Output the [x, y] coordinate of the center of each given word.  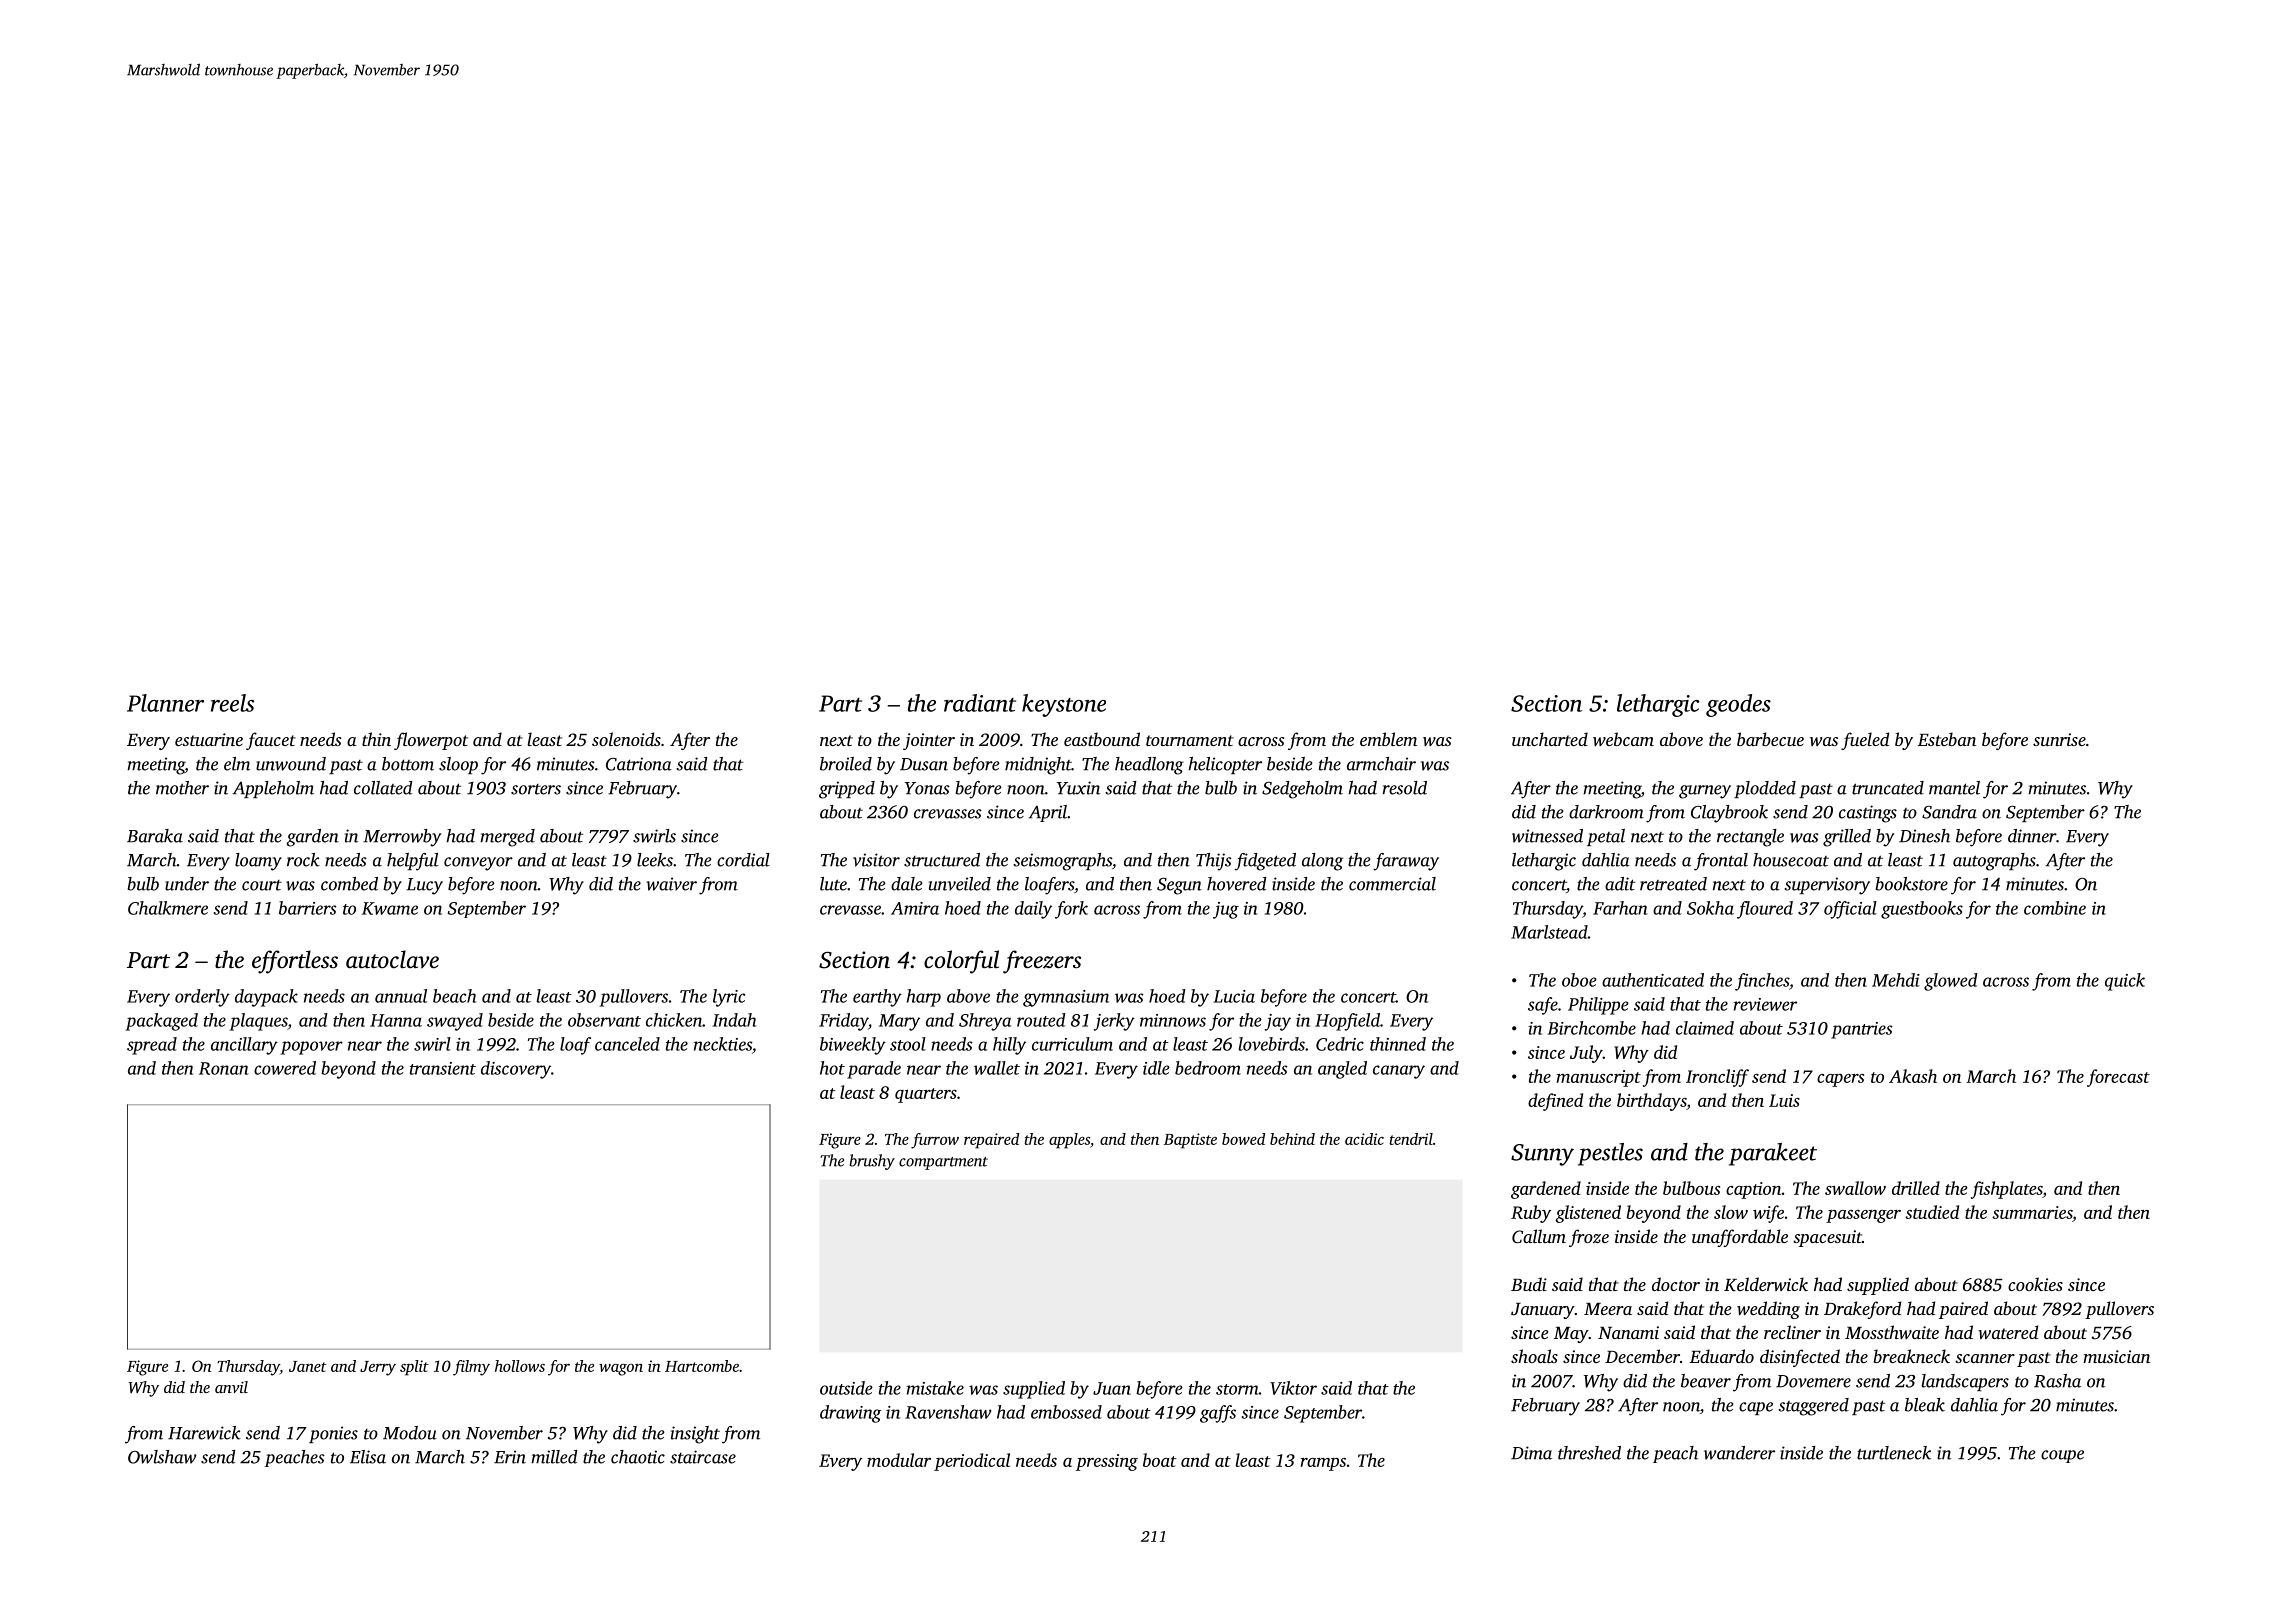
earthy [877, 998]
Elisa [368, 1457]
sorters [536, 789]
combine [2055, 908]
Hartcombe [702, 1366]
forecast [2118, 1078]
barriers [308, 908]
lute [833, 884]
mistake [935, 1388]
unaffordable [1740, 1238]
